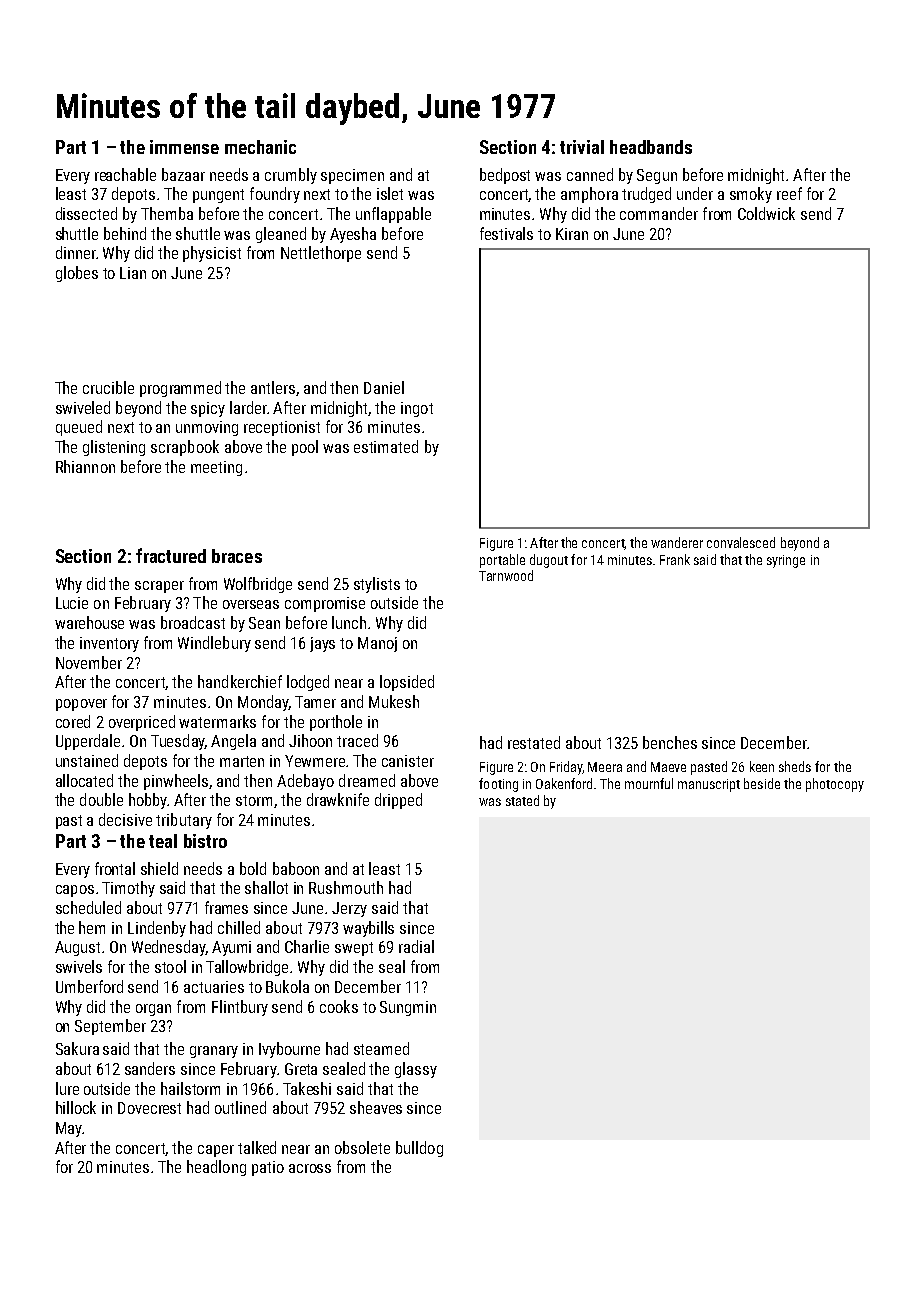  I want to click on reachable, so click(125, 174).
